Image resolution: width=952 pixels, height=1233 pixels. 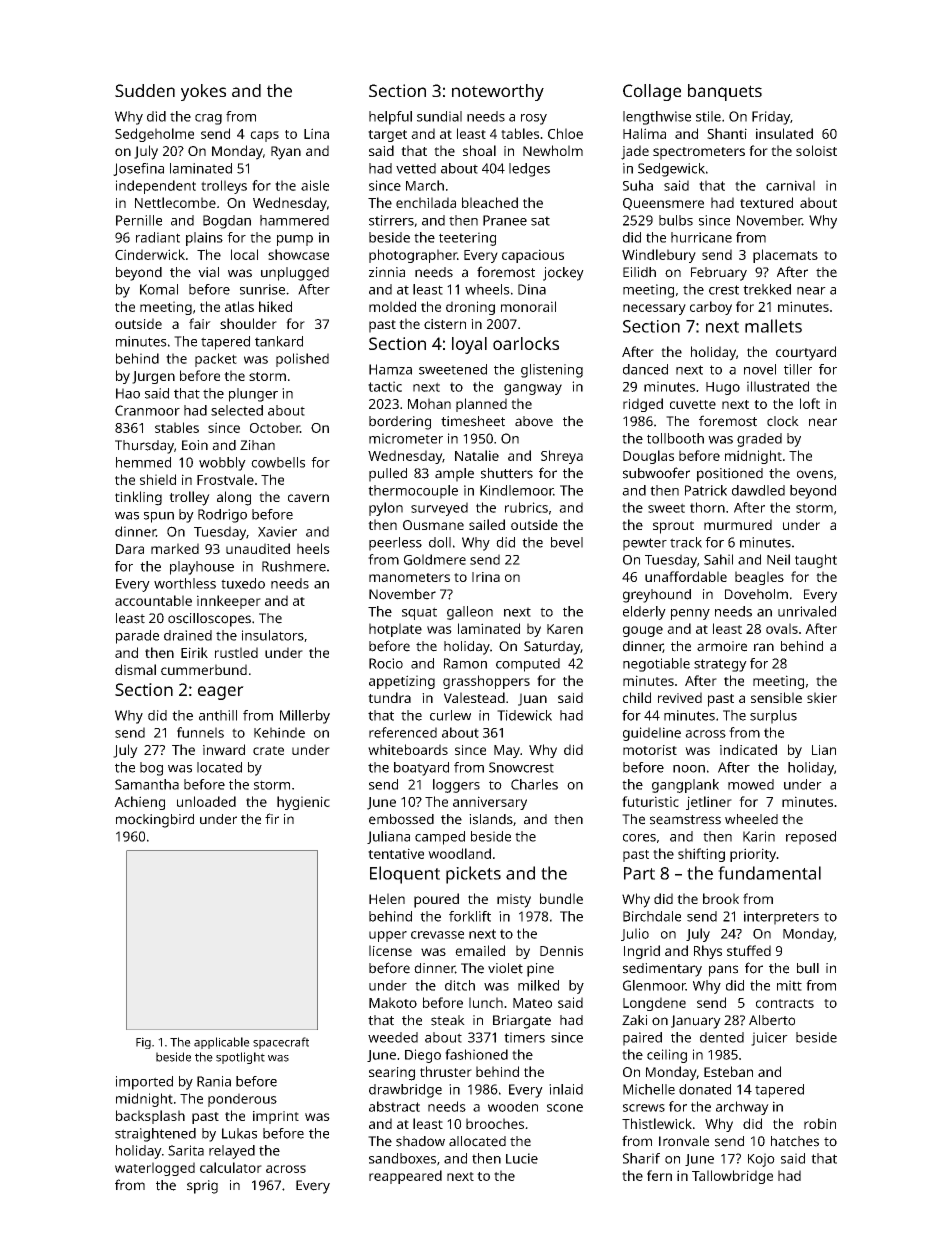 I want to click on Rodrigo, so click(x=222, y=516).
